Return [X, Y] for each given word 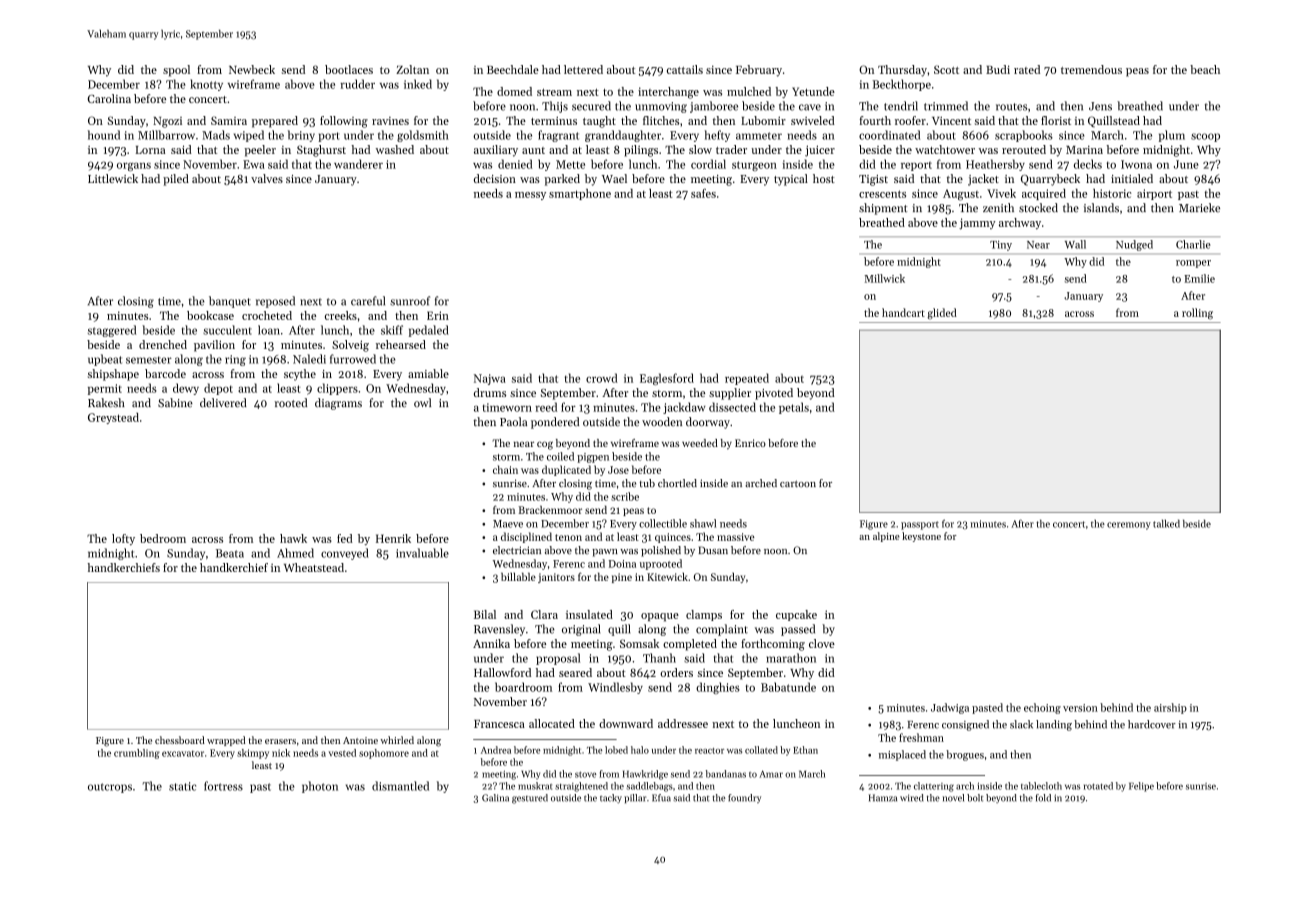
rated [1027, 69]
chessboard [180, 740]
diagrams [338, 404]
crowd [602, 378]
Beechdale [513, 69]
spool [176, 71]
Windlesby [615, 688]
